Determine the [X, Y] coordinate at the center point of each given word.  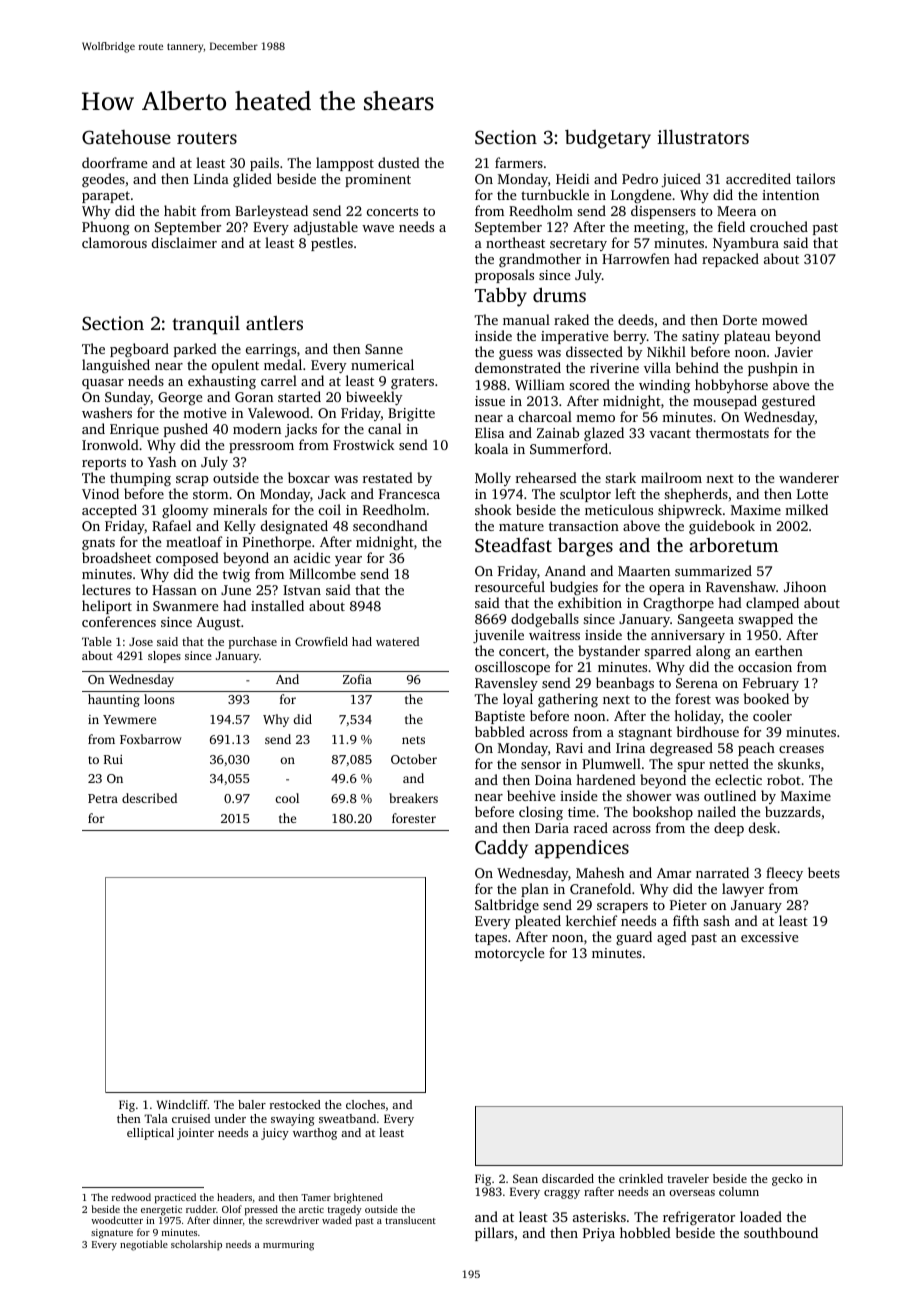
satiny [701, 337]
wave [378, 228]
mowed [785, 319]
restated [388, 477]
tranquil [206, 324]
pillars [494, 1234]
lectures [106, 589]
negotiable [144, 1245]
